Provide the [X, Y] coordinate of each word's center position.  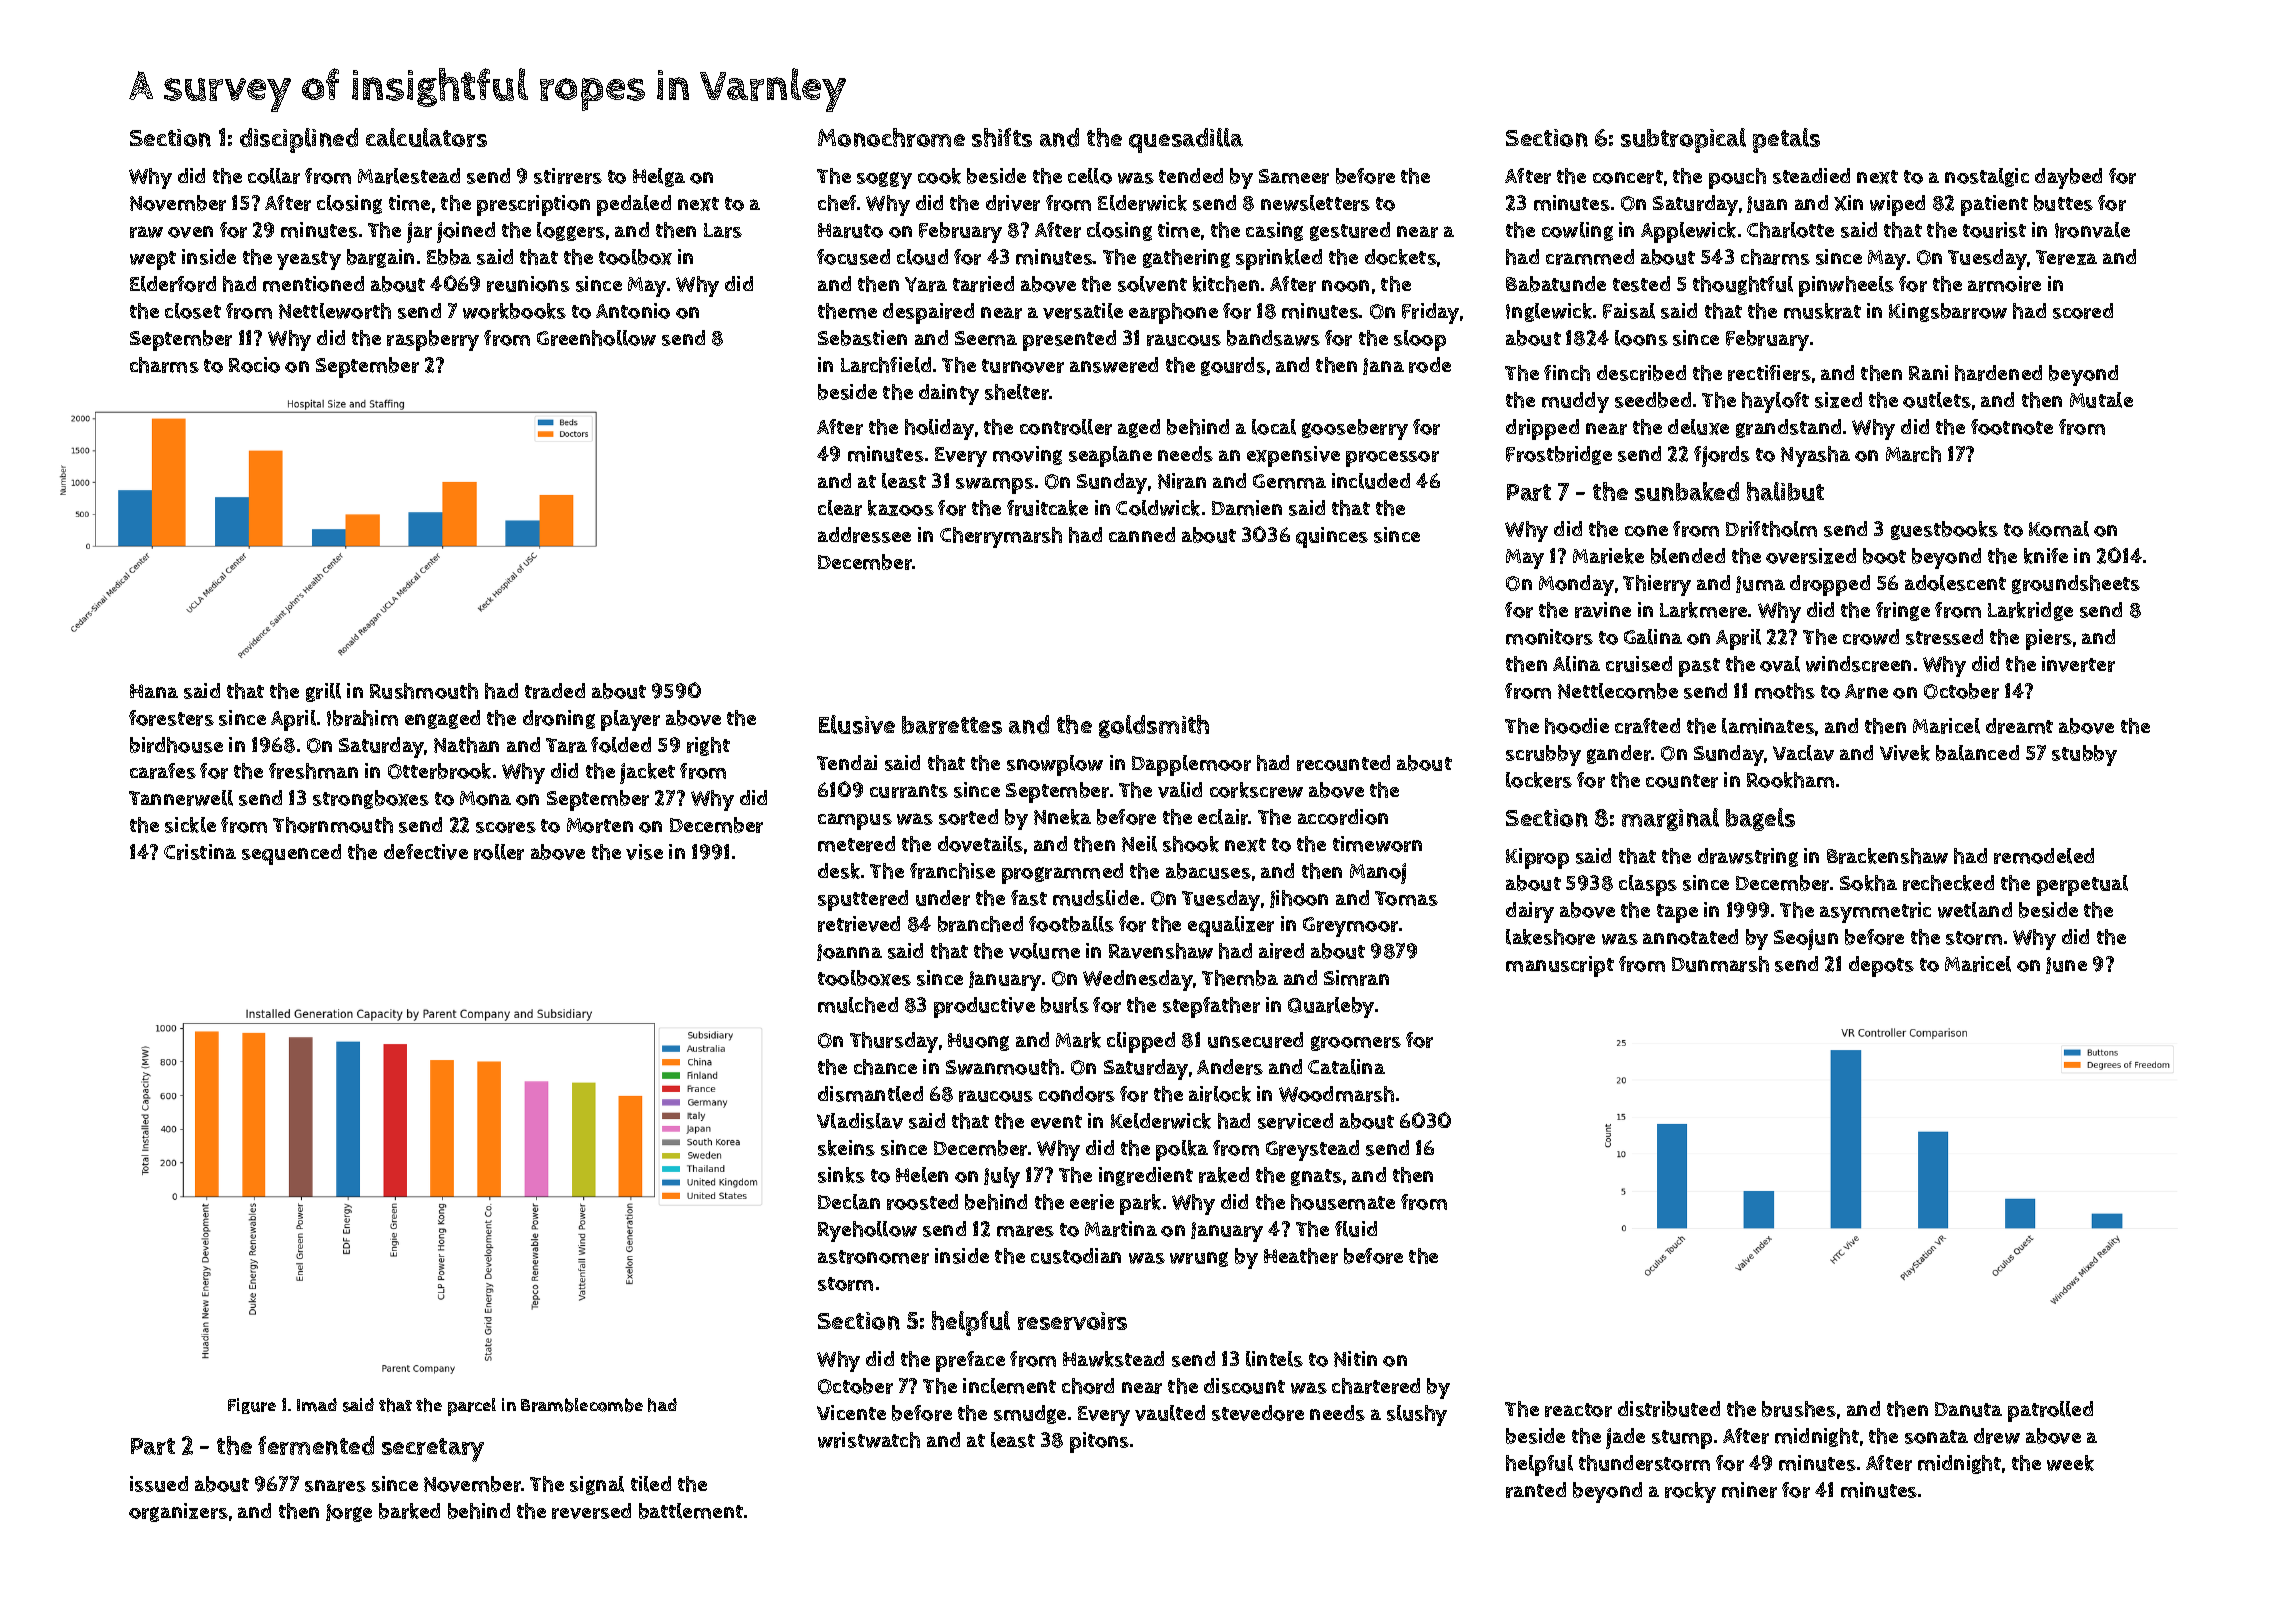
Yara [926, 284]
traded [555, 691]
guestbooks [1944, 530]
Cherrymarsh [1001, 537]
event [1056, 1122]
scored [2083, 311]
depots [1881, 966]
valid [1180, 790]
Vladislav [860, 1121]
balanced [1977, 753]
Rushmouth [424, 691]
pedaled [634, 205]
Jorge [349, 1513]
